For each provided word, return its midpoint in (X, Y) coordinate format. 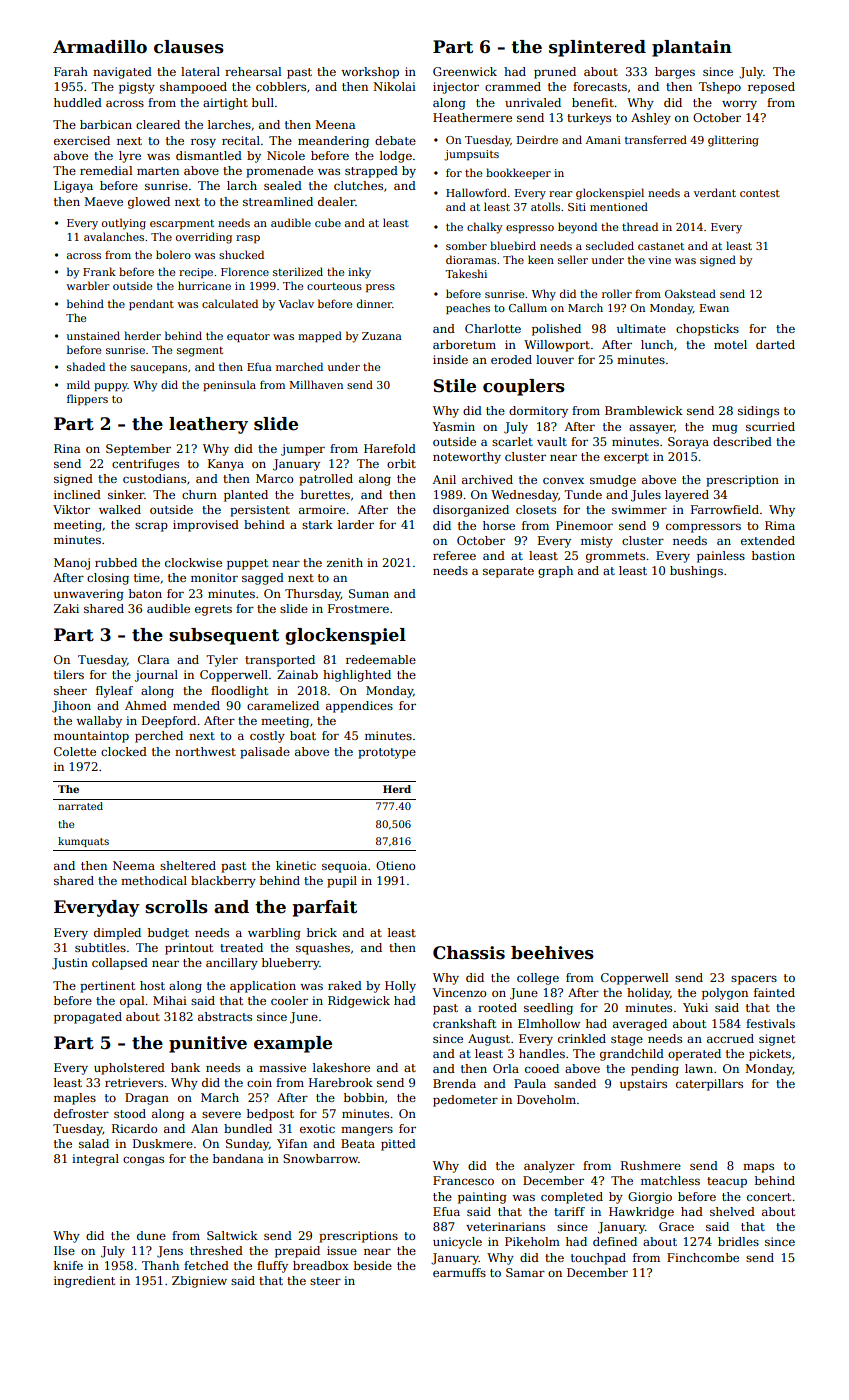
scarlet (512, 441)
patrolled (326, 480)
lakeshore (341, 1067)
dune (151, 1235)
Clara (153, 659)
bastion (773, 555)
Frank (99, 271)
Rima (780, 525)
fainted (774, 992)
